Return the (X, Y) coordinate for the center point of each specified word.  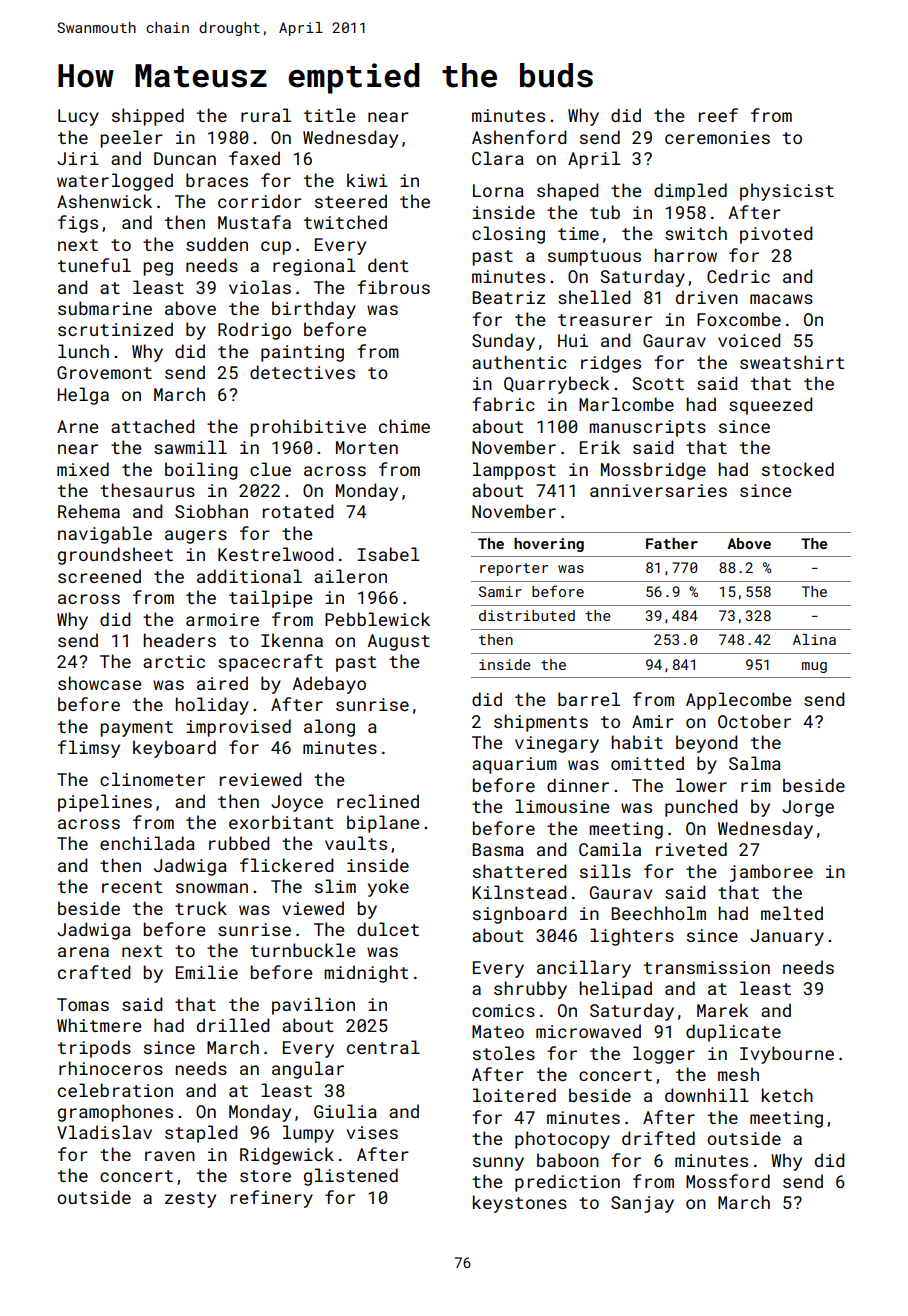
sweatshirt (792, 362)
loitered (514, 1095)
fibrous (393, 287)
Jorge (808, 808)
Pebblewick (377, 619)
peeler (131, 139)
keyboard (174, 749)
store (265, 1176)
